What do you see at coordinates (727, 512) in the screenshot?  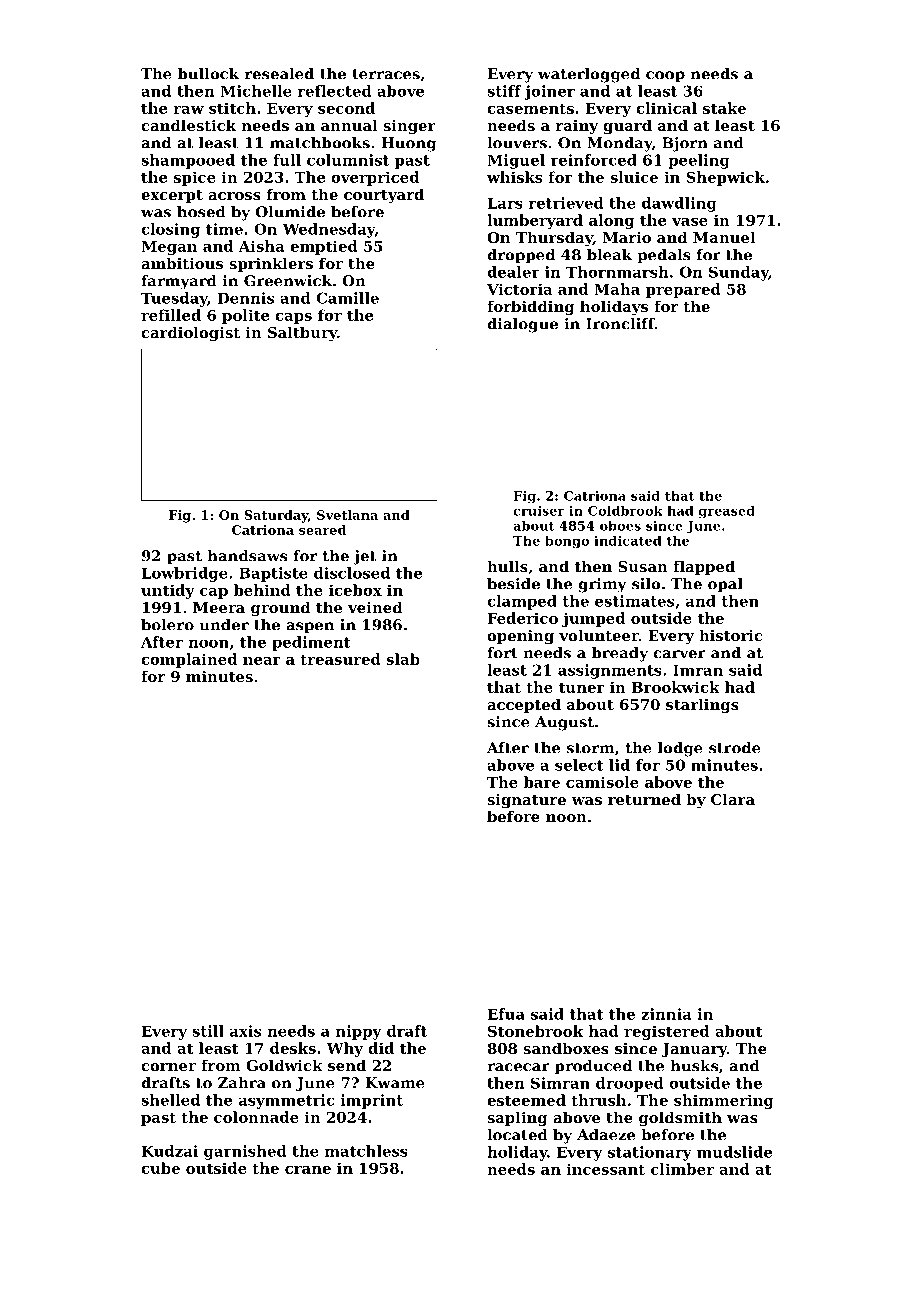 I see `greased` at bounding box center [727, 512].
